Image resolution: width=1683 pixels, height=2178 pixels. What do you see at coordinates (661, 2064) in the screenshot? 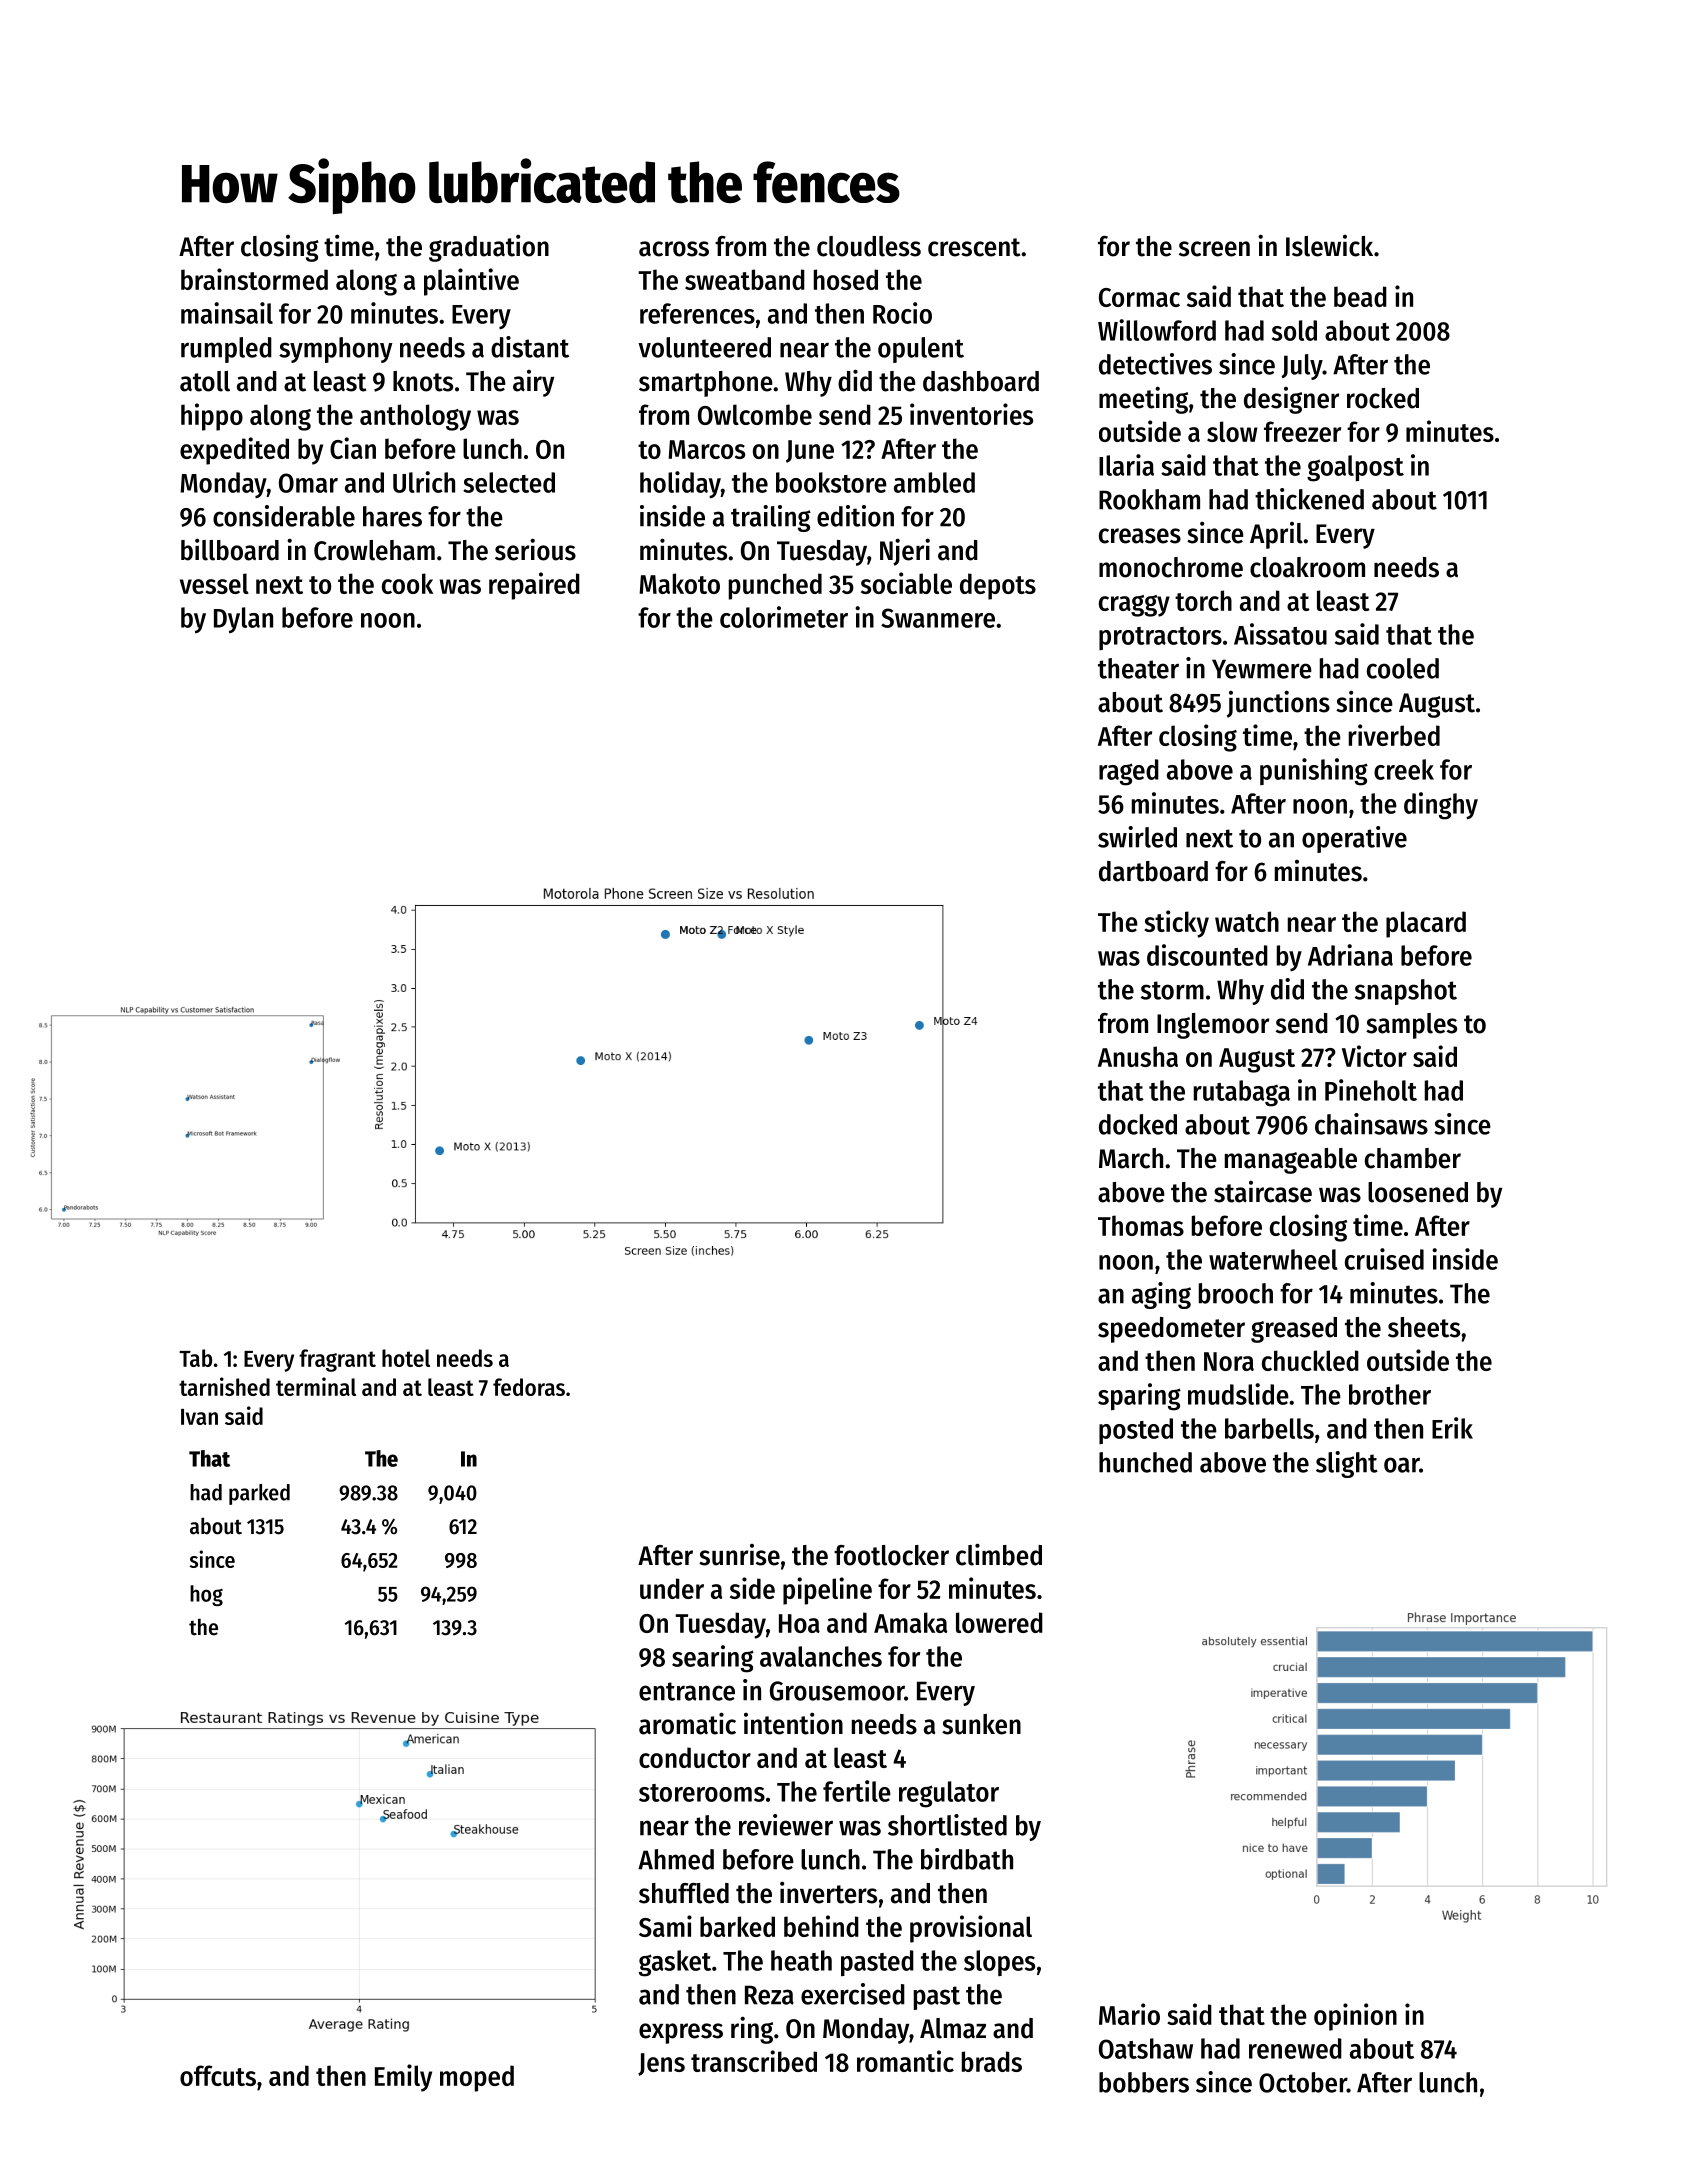
I see `Jens` at bounding box center [661, 2064].
